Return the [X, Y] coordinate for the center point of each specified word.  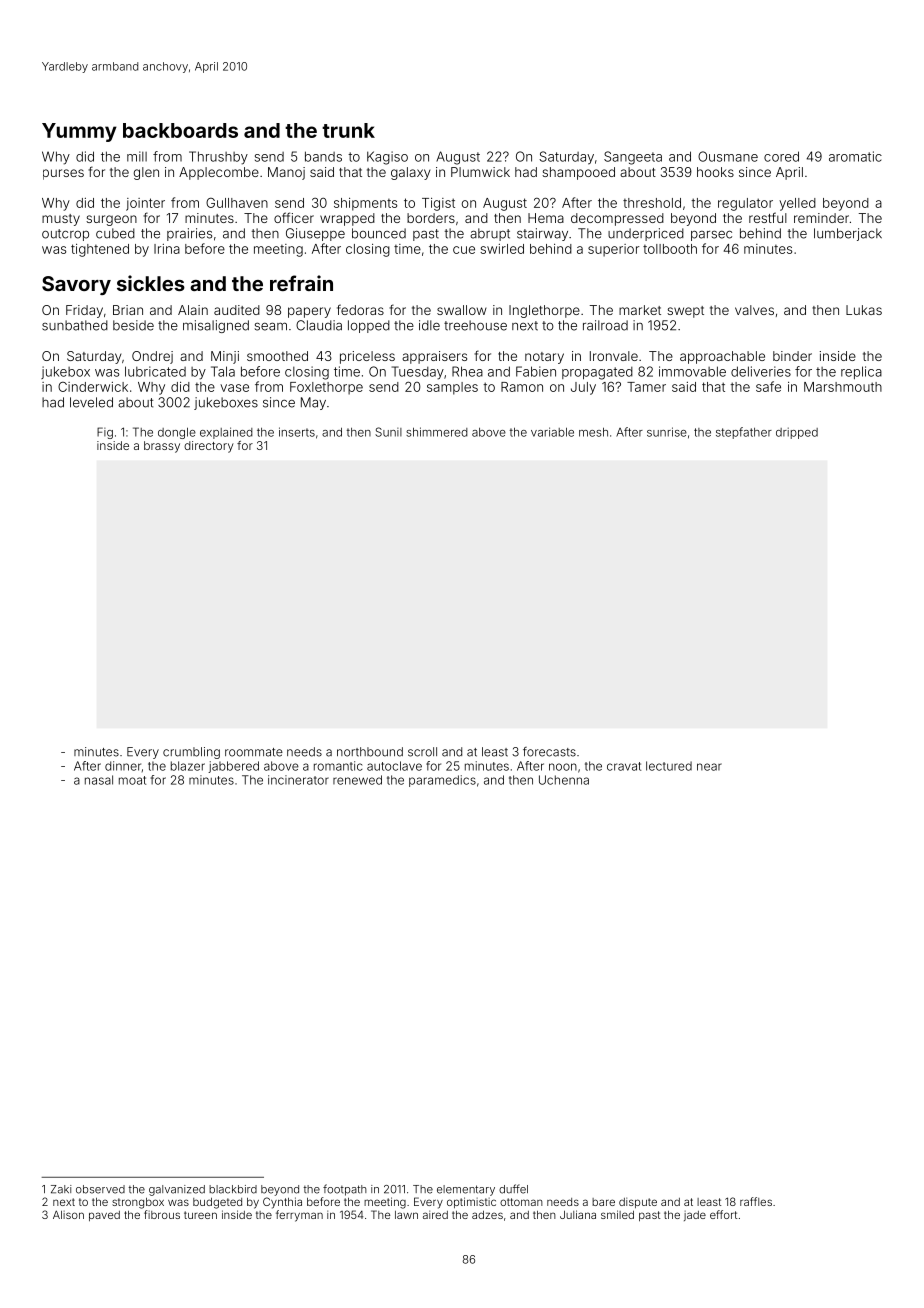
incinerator [298, 780]
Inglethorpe [544, 311]
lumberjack [848, 234]
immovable [692, 371]
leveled [91, 402]
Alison [68, 1214]
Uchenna [564, 780]
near [709, 767]
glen [146, 173]
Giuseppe [315, 234]
